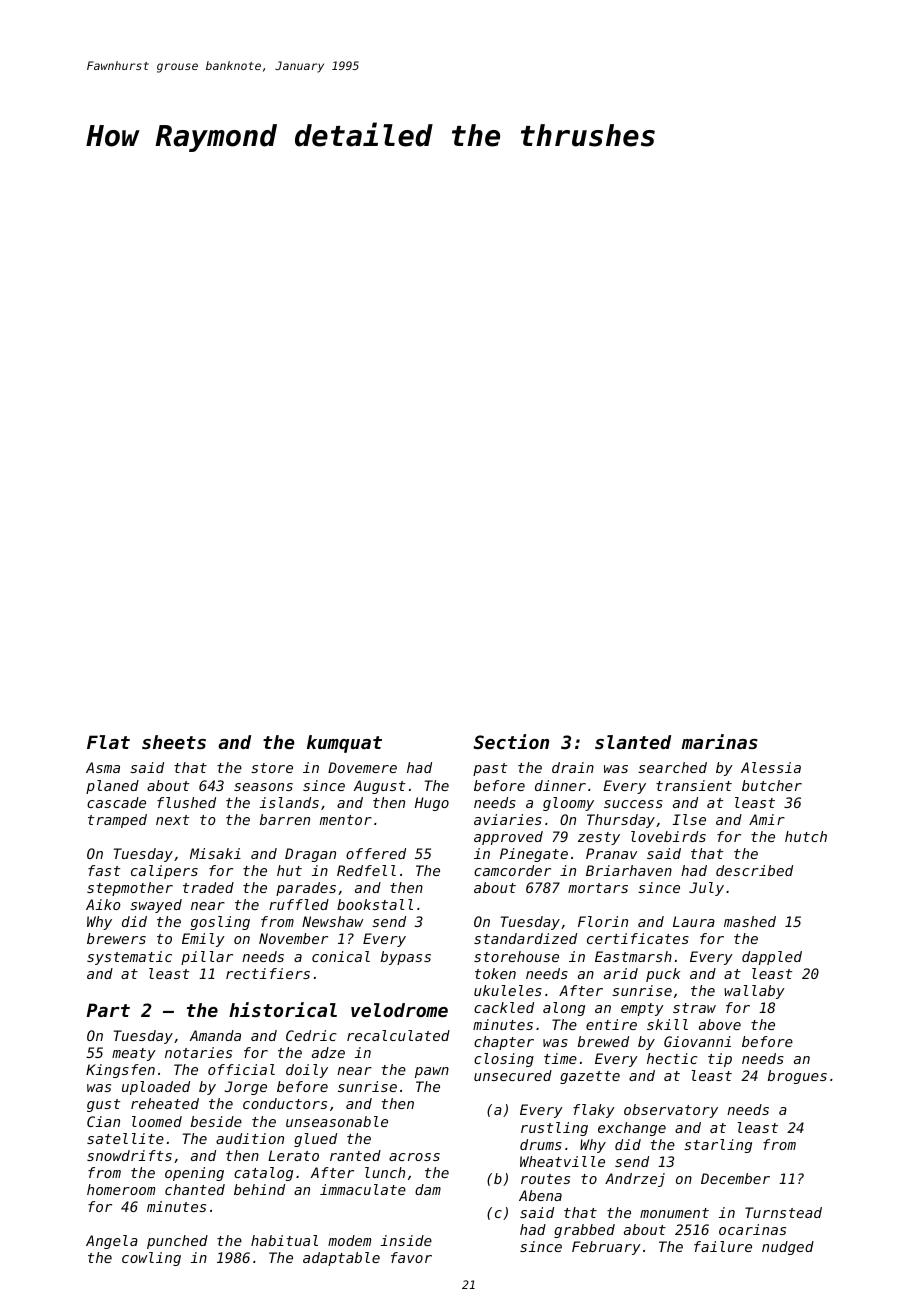 The height and width of the document is (1314, 924). What do you see at coordinates (174, 742) in the document?
I see `sheets` at bounding box center [174, 742].
